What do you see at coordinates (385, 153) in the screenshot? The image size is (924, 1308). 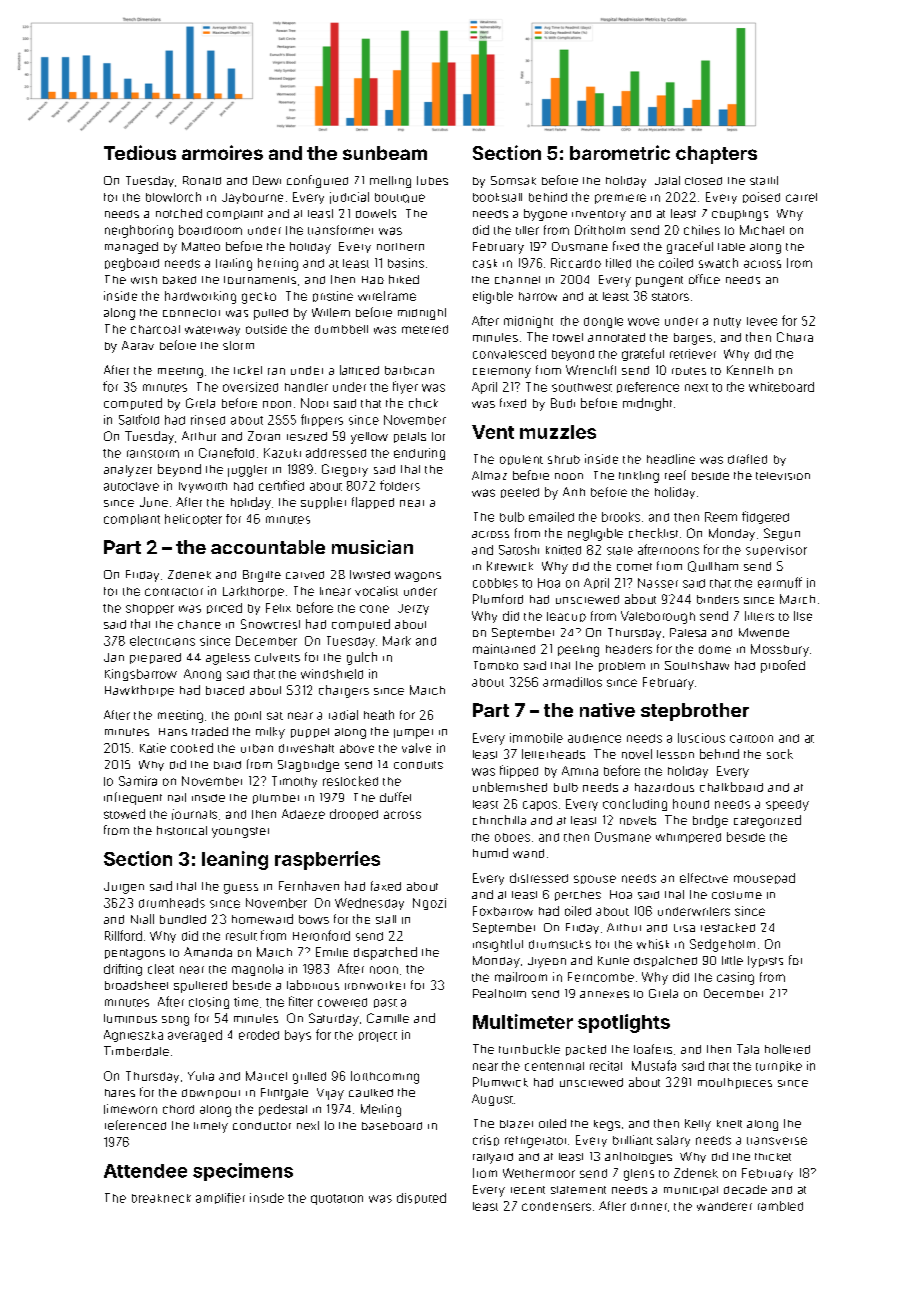 I see `sunbeam` at bounding box center [385, 153].
